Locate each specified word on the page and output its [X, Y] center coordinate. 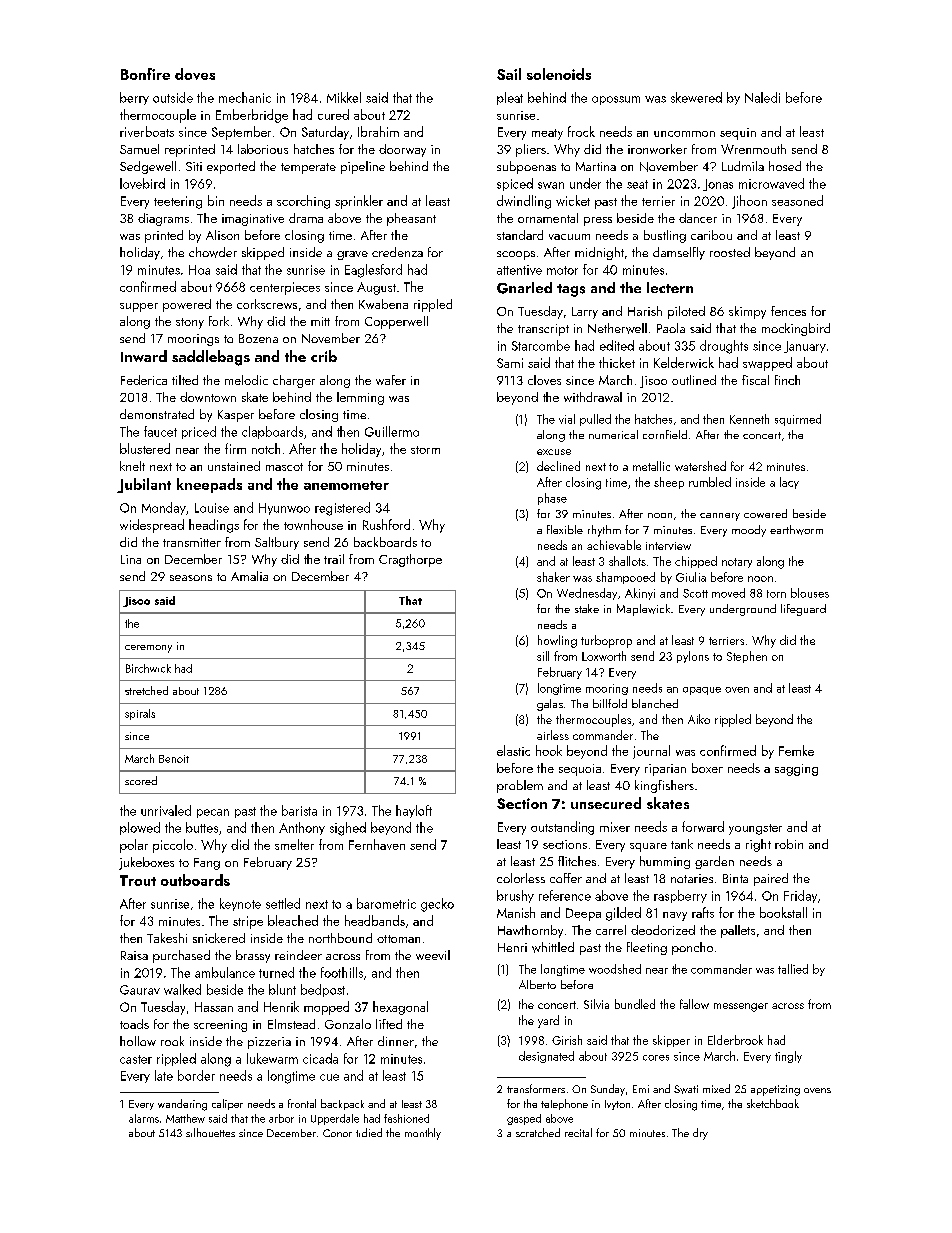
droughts [724, 347]
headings [214, 526]
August [376, 288]
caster [136, 1059]
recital [578, 1132]
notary [737, 563]
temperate [308, 168]
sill [543, 656]
